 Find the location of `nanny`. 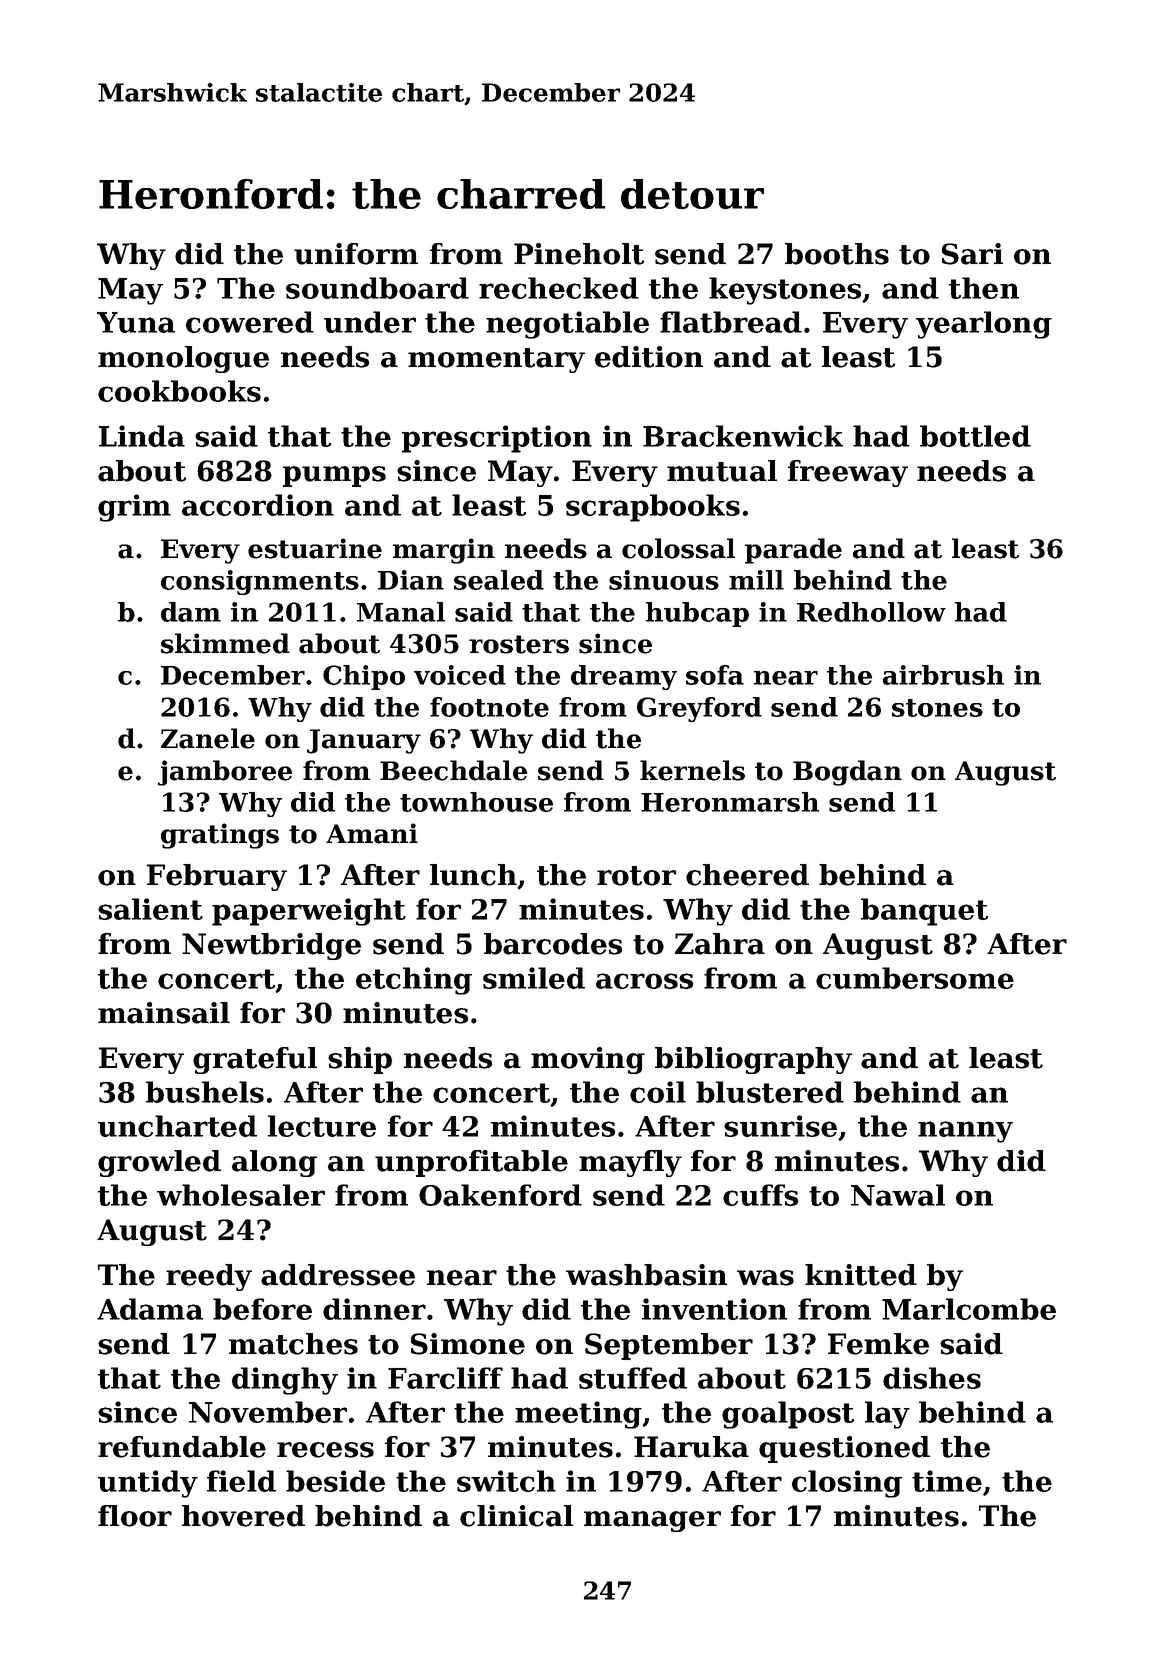

nanny is located at coordinates (965, 1132).
